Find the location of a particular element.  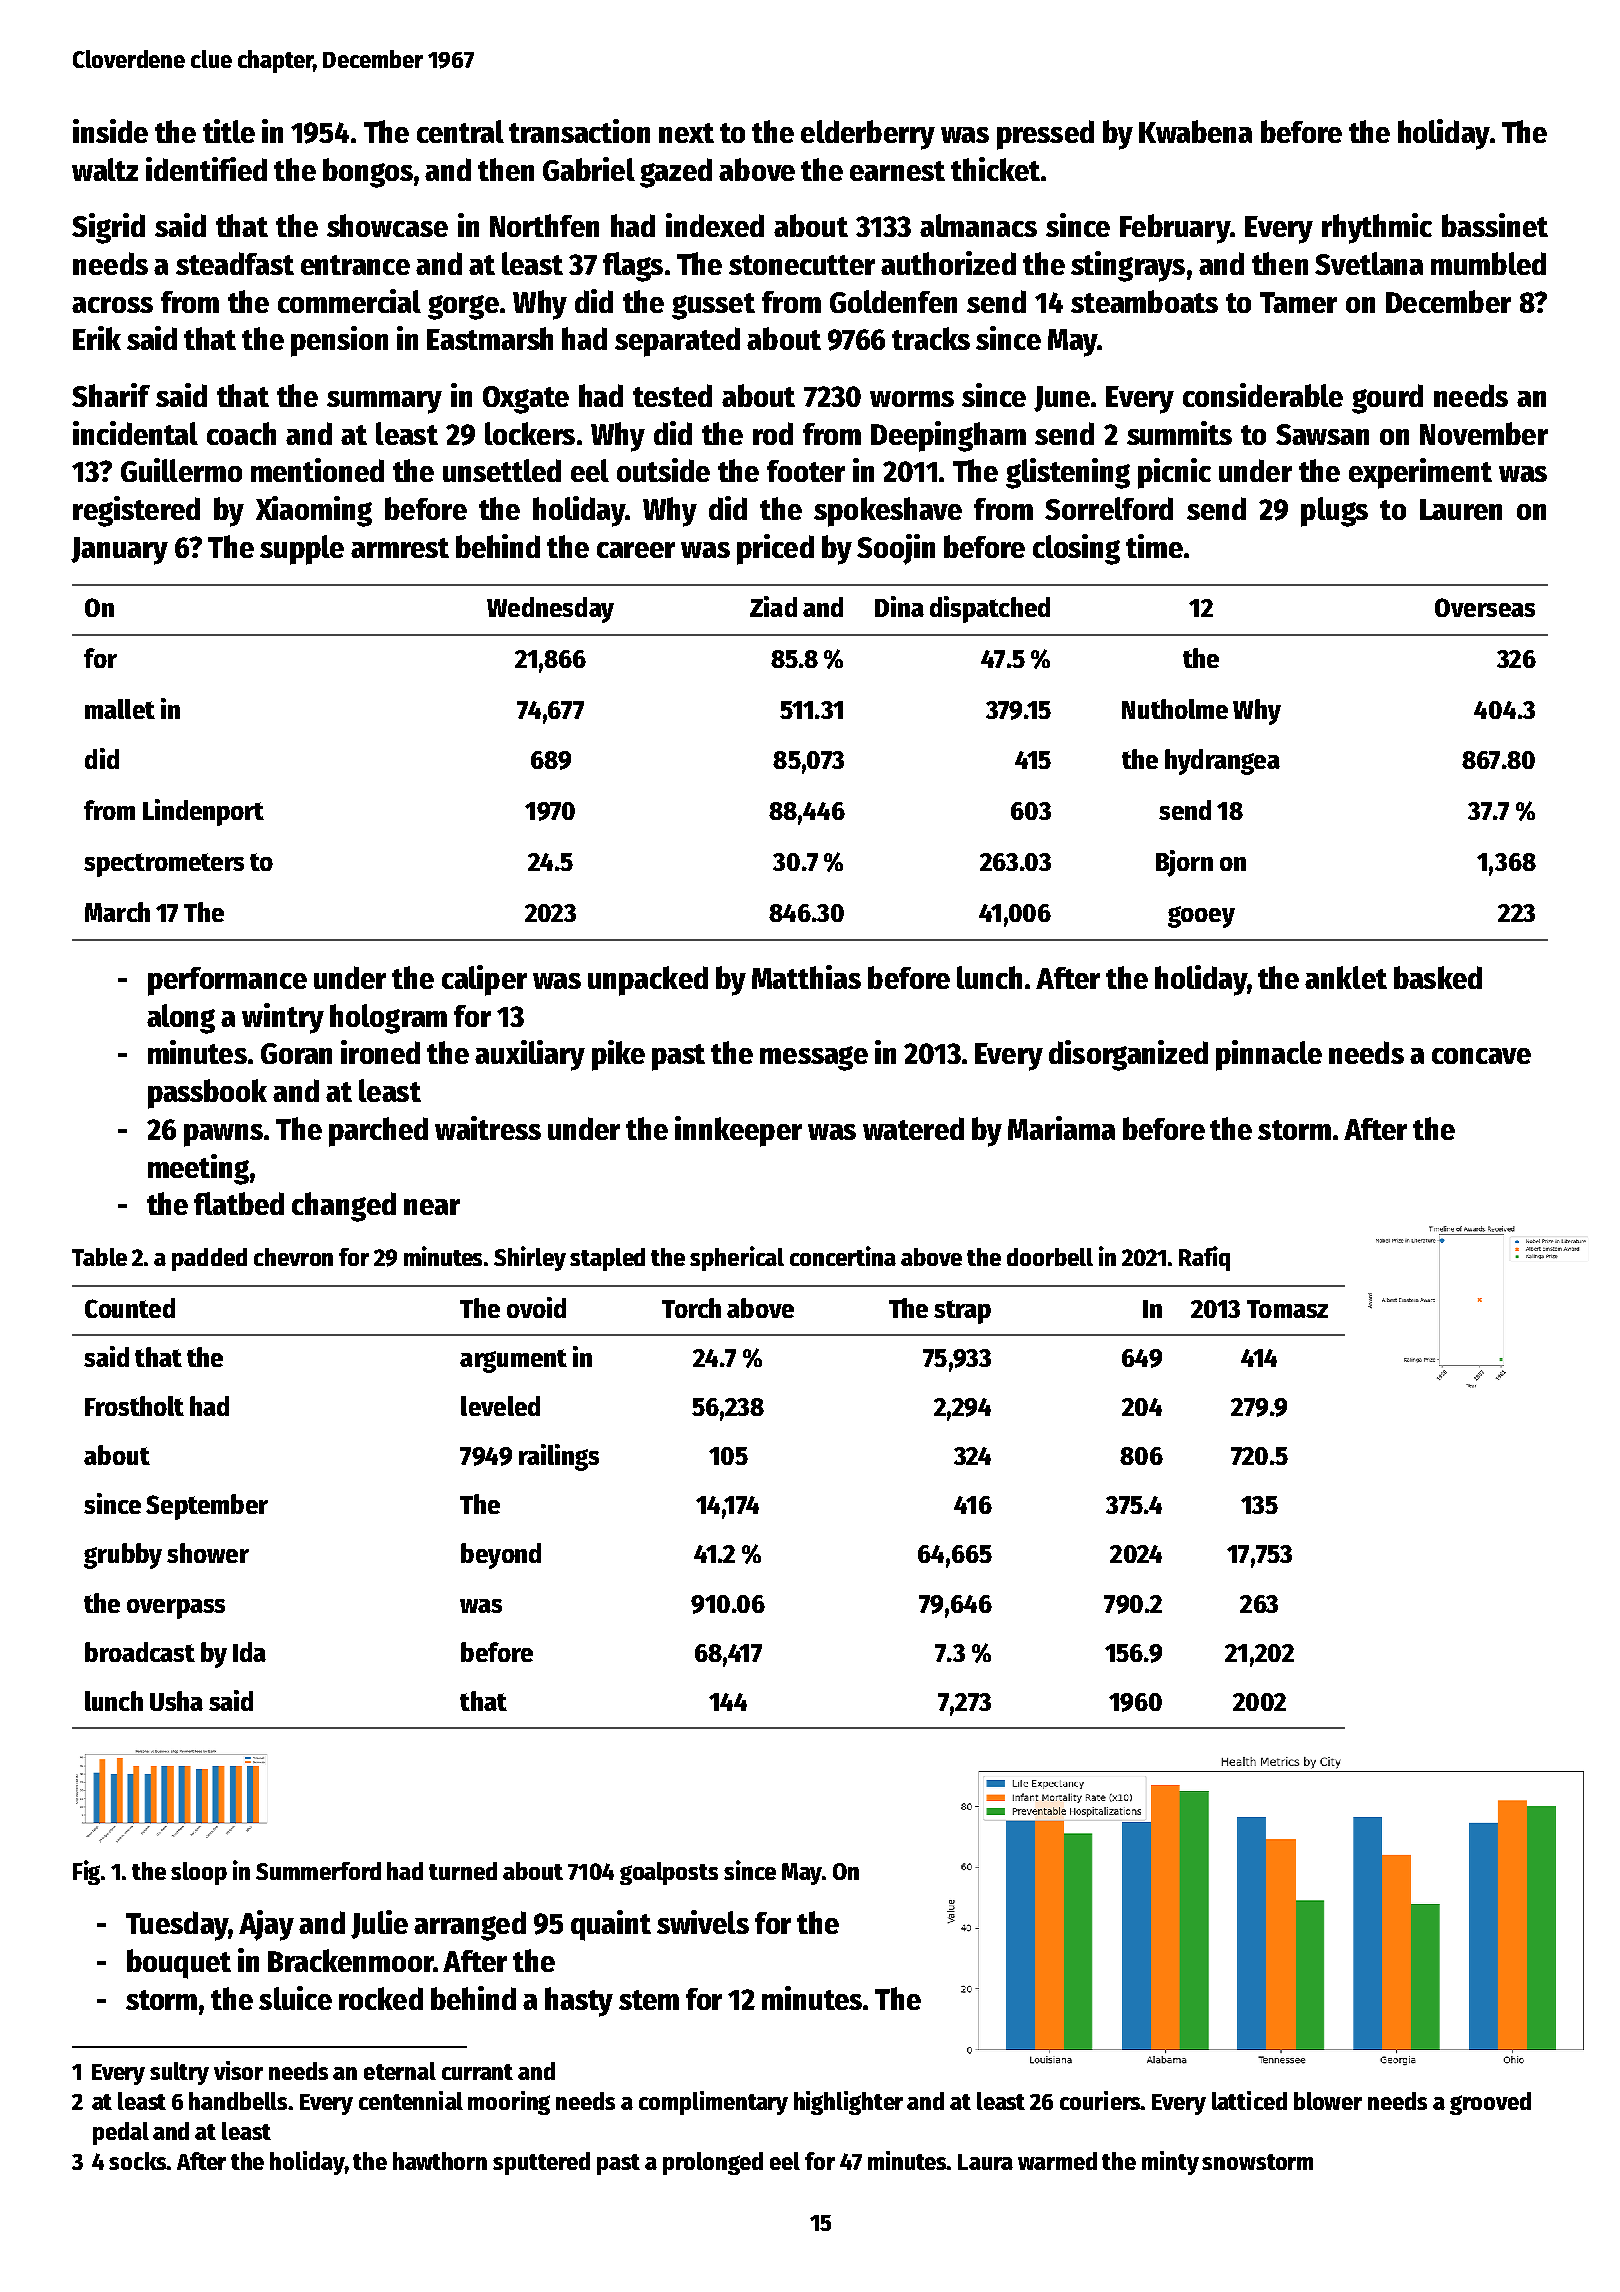

strap is located at coordinates (962, 1312).
